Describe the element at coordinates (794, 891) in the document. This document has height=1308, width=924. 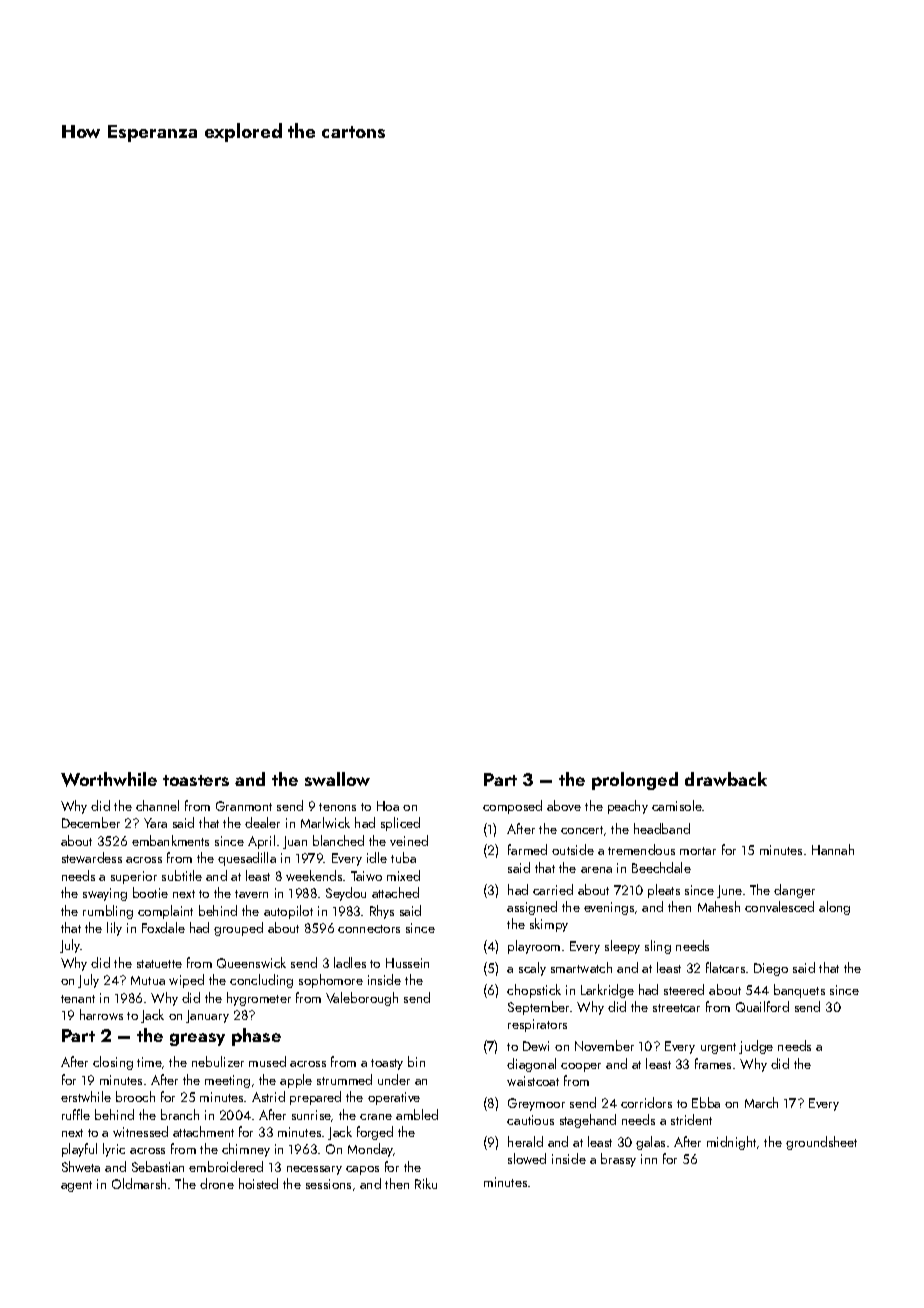
I see `danger` at that location.
